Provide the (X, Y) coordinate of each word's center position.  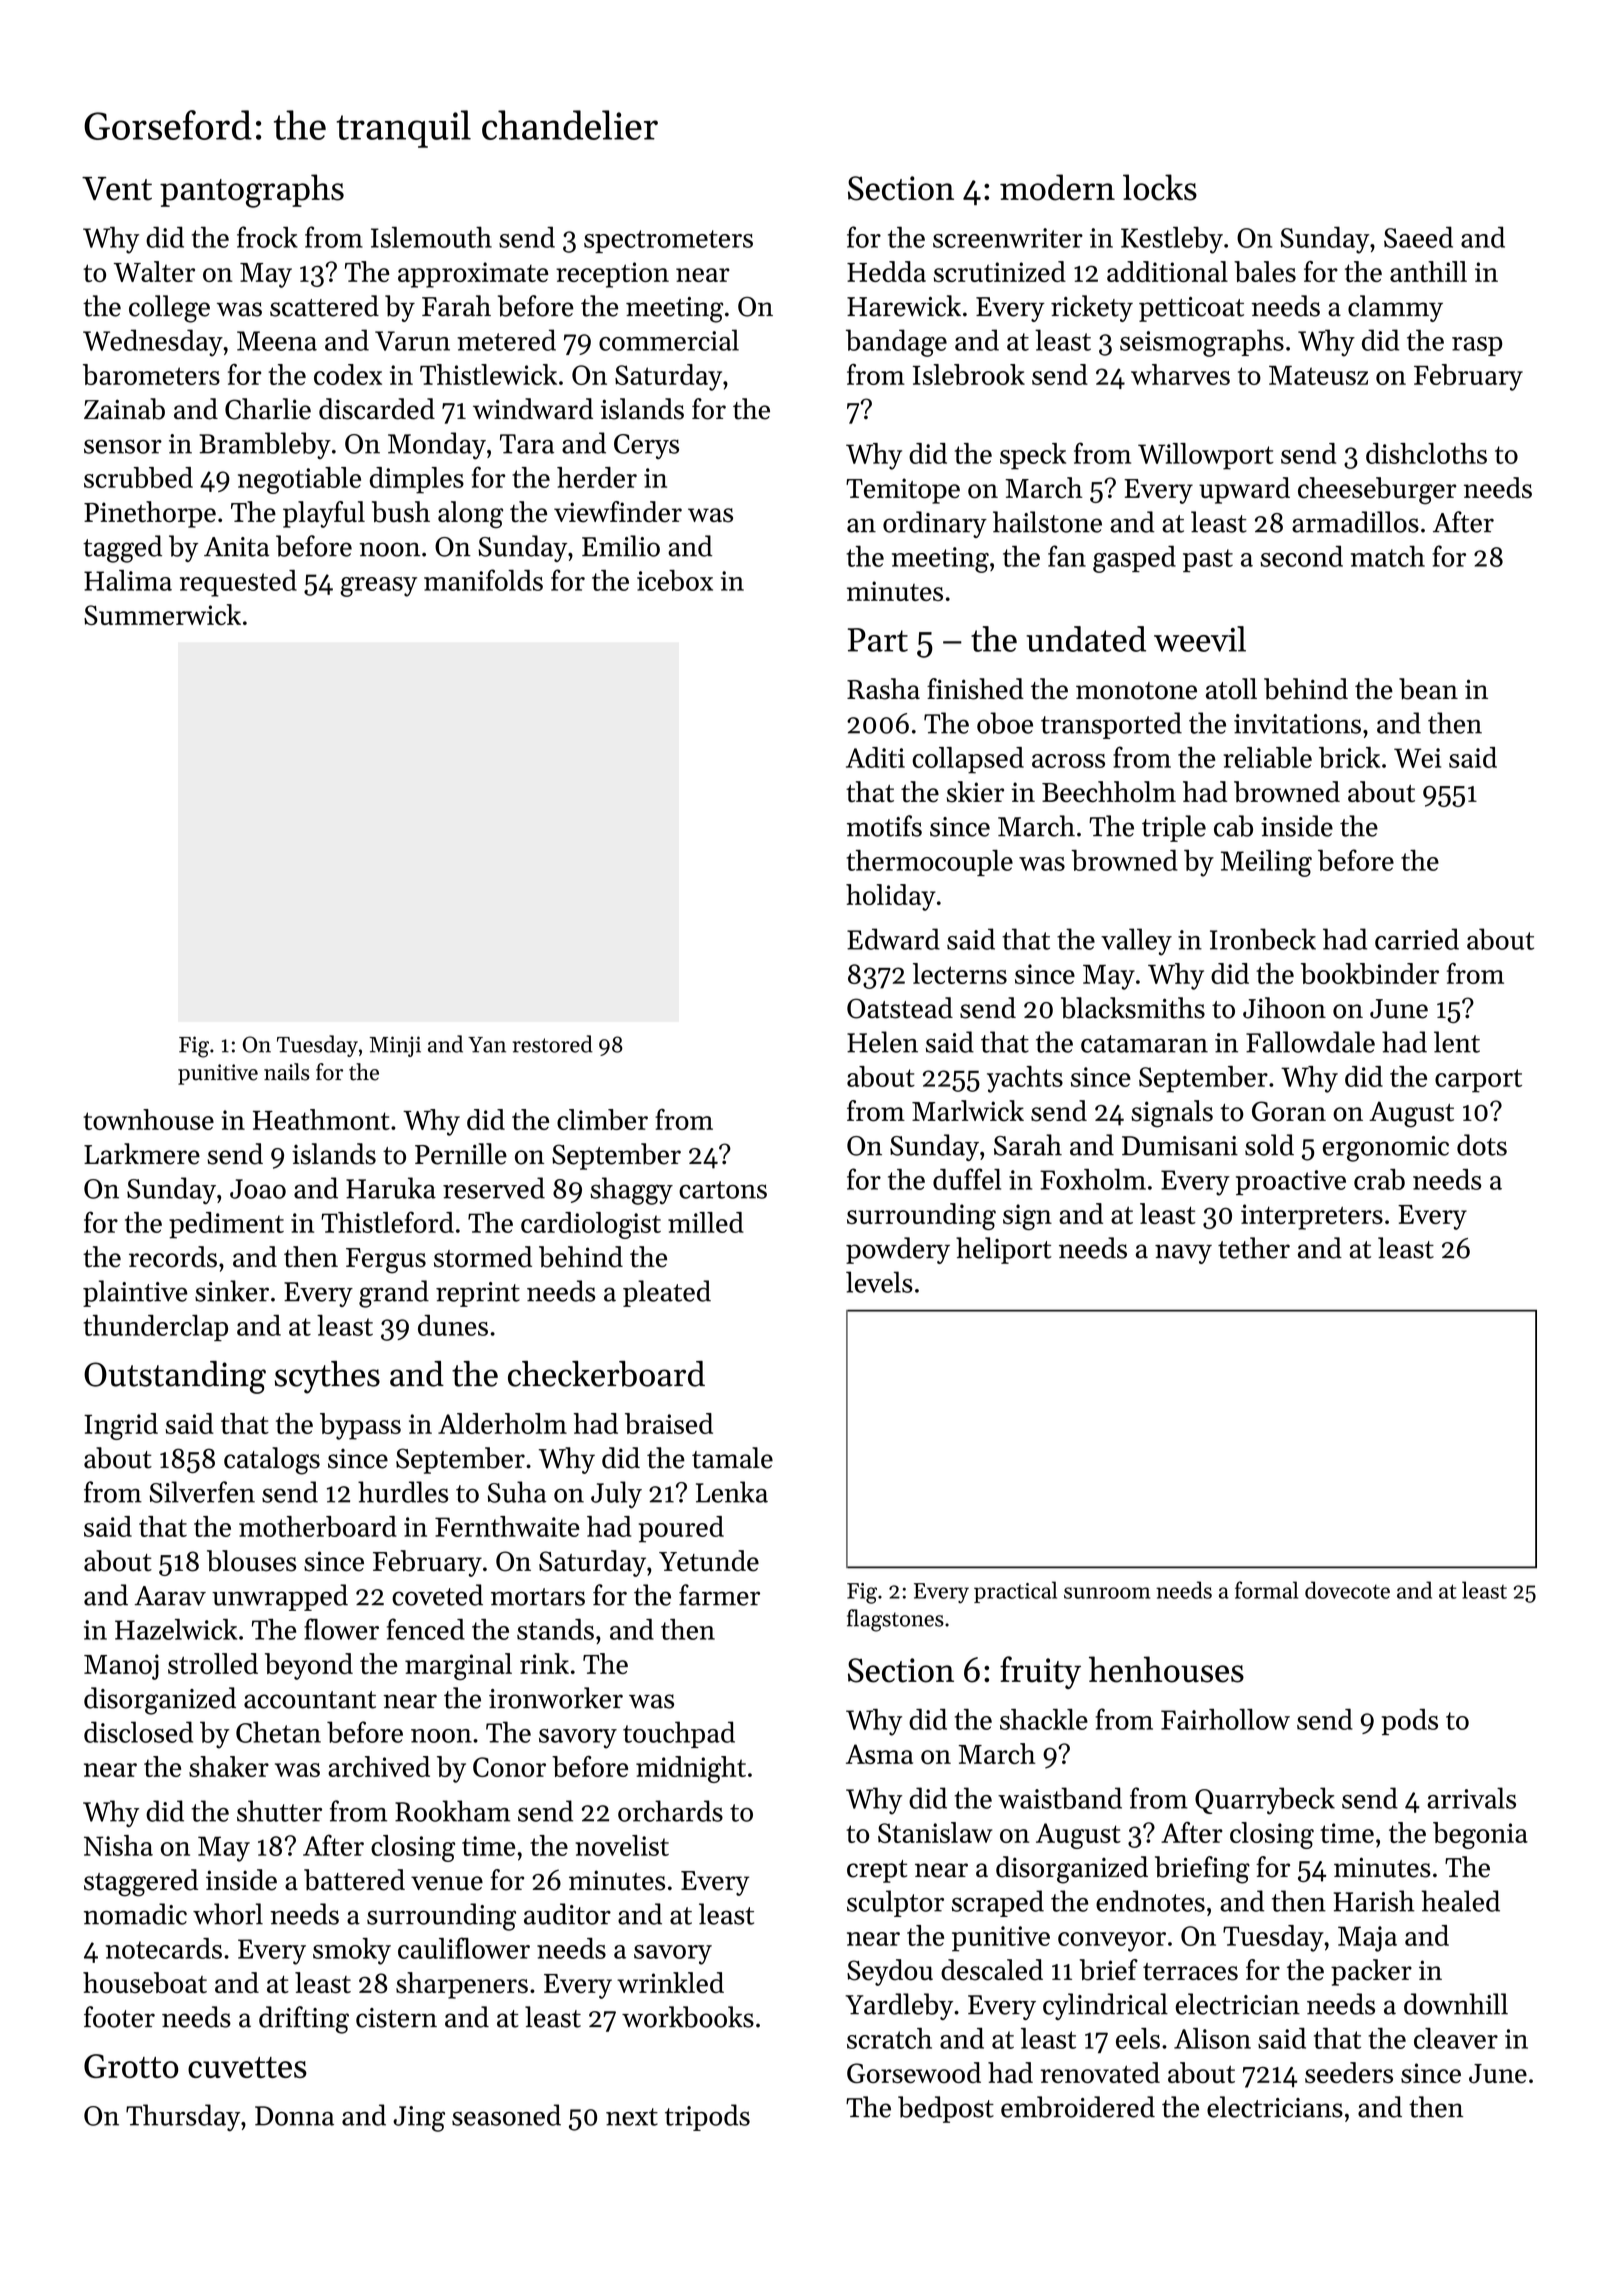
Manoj (121, 1667)
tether (1254, 1248)
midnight (691, 1769)
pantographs (252, 191)
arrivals (1471, 1798)
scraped (998, 1903)
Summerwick (162, 614)
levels (879, 1282)
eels (1138, 2038)
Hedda (886, 271)
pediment (226, 1225)
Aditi (875, 757)
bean (1428, 689)
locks (1160, 187)
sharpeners (462, 1985)
